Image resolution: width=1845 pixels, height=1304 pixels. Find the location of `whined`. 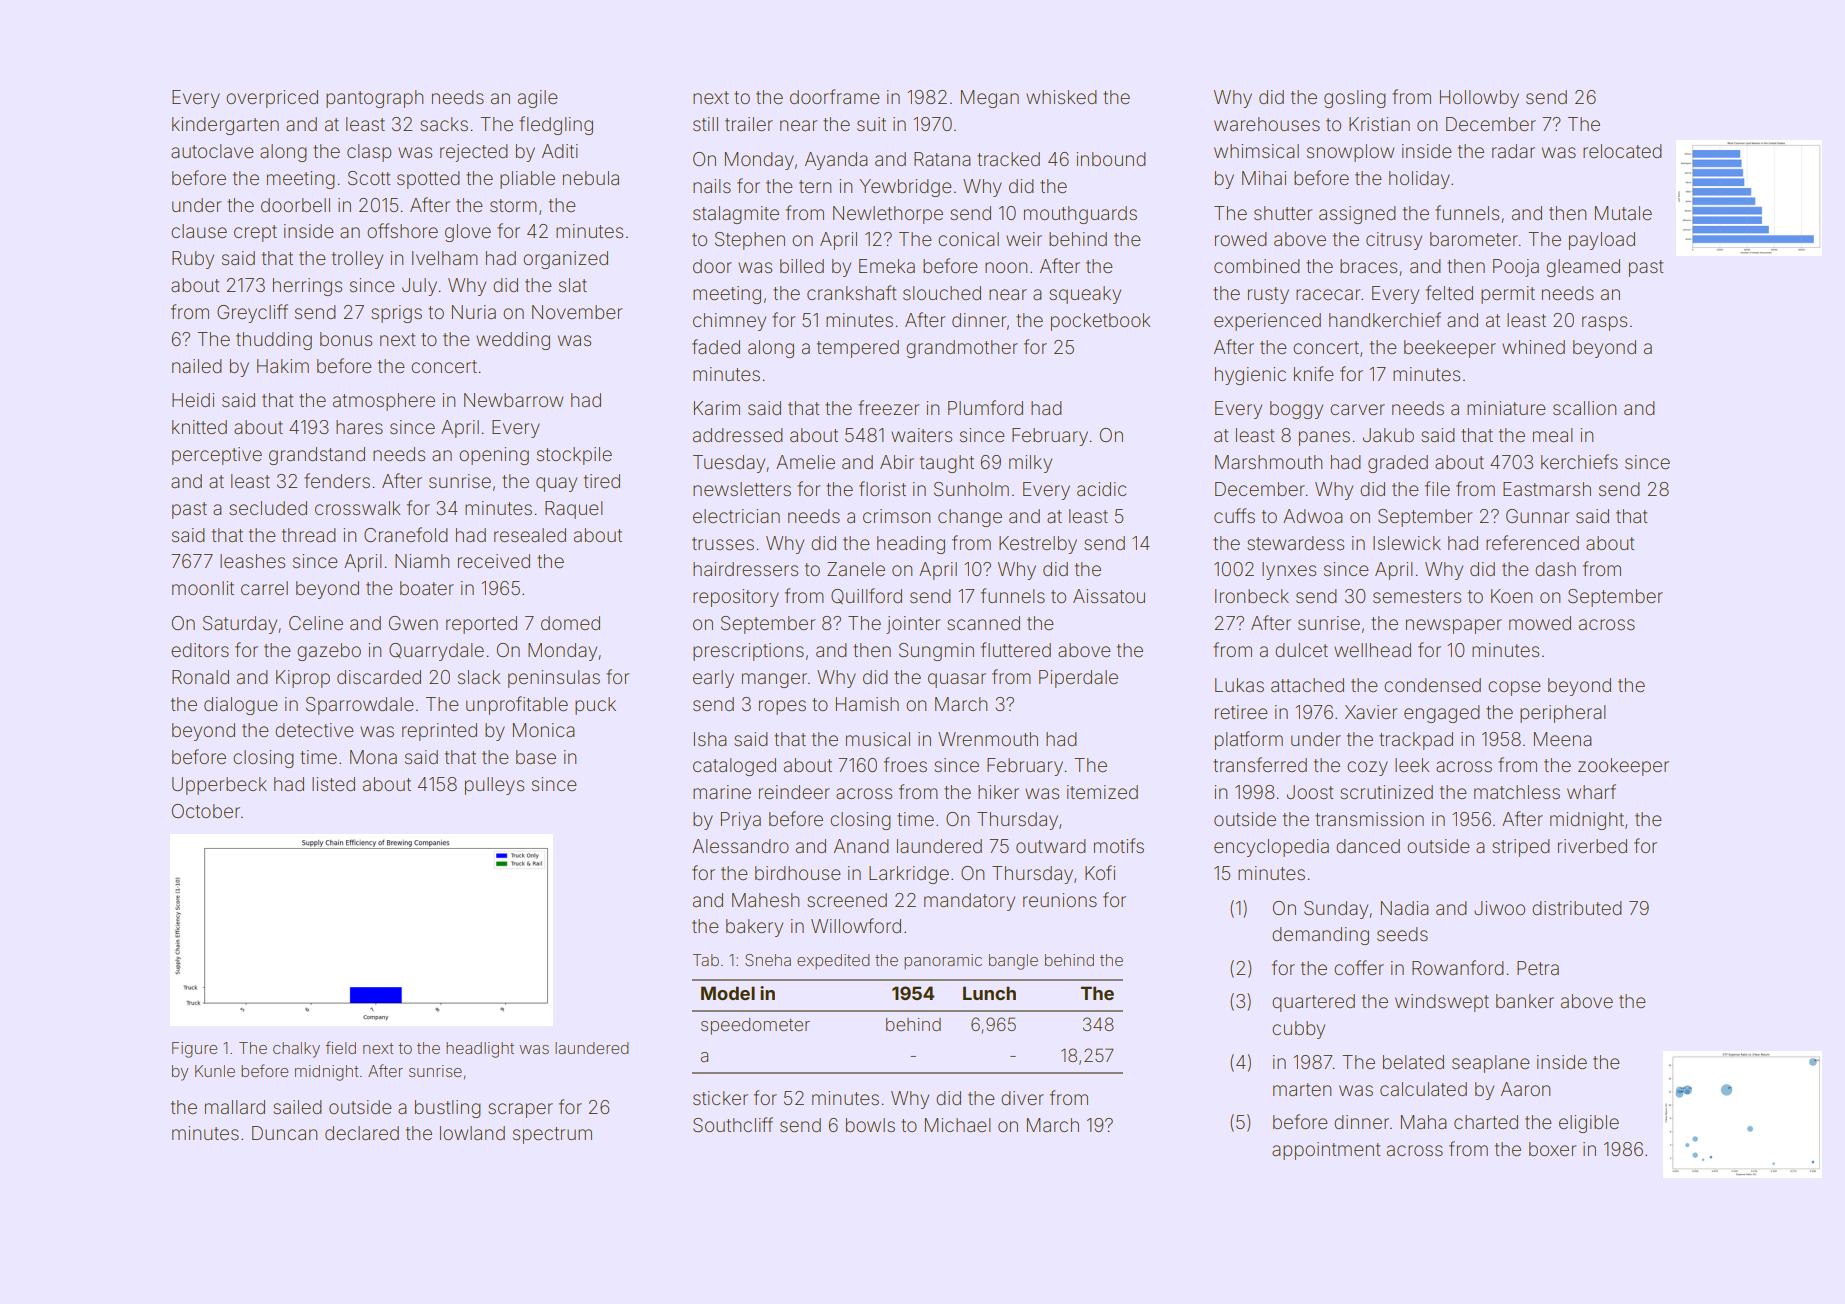

whined is located at coordinates (1533, 347).
